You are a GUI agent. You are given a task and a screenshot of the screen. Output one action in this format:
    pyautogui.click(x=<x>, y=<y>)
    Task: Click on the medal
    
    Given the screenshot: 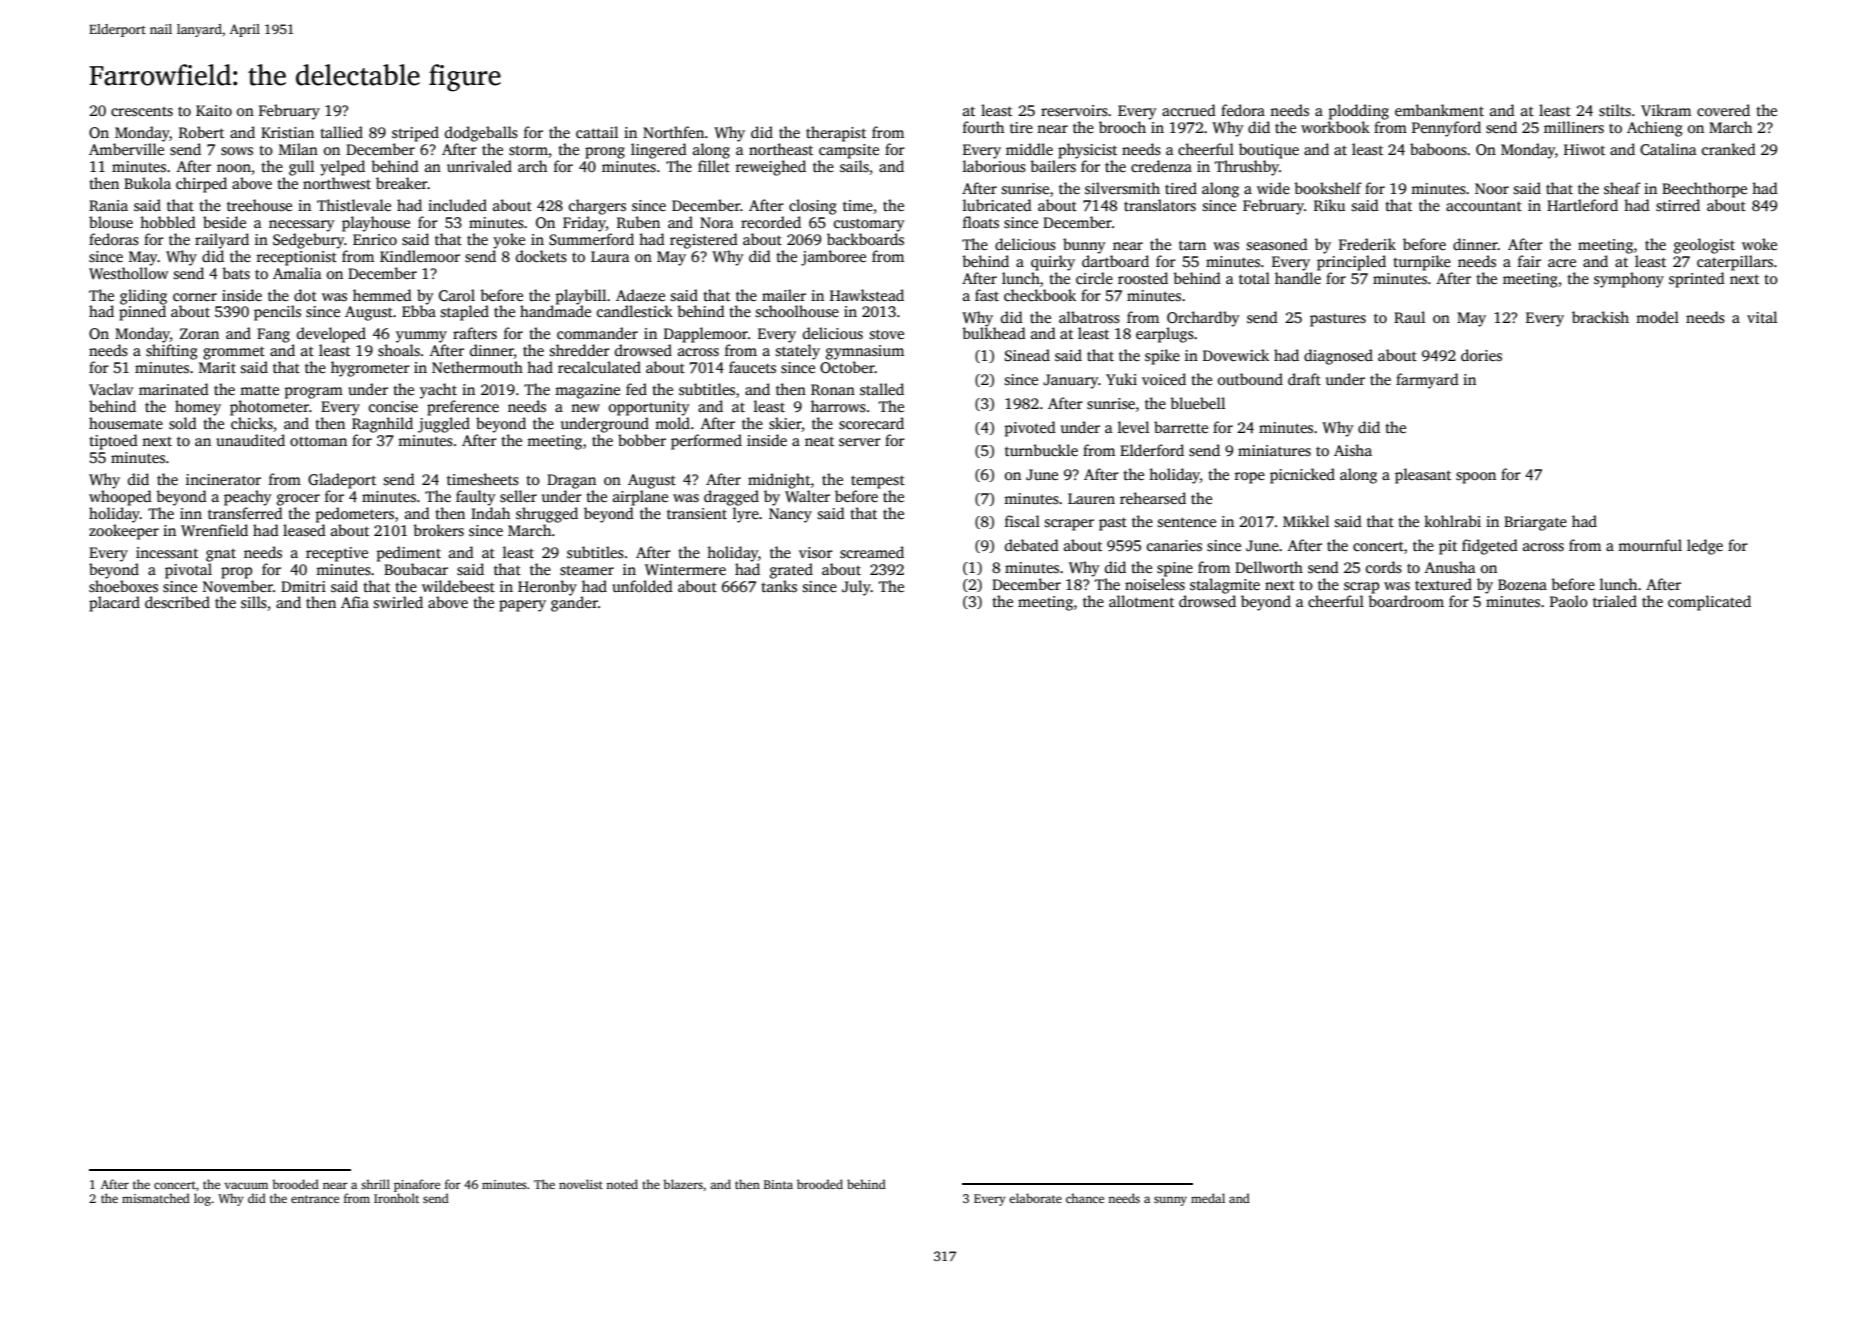 What is the action you would take?
    pyautogui.click(x=1208, y=1198)
